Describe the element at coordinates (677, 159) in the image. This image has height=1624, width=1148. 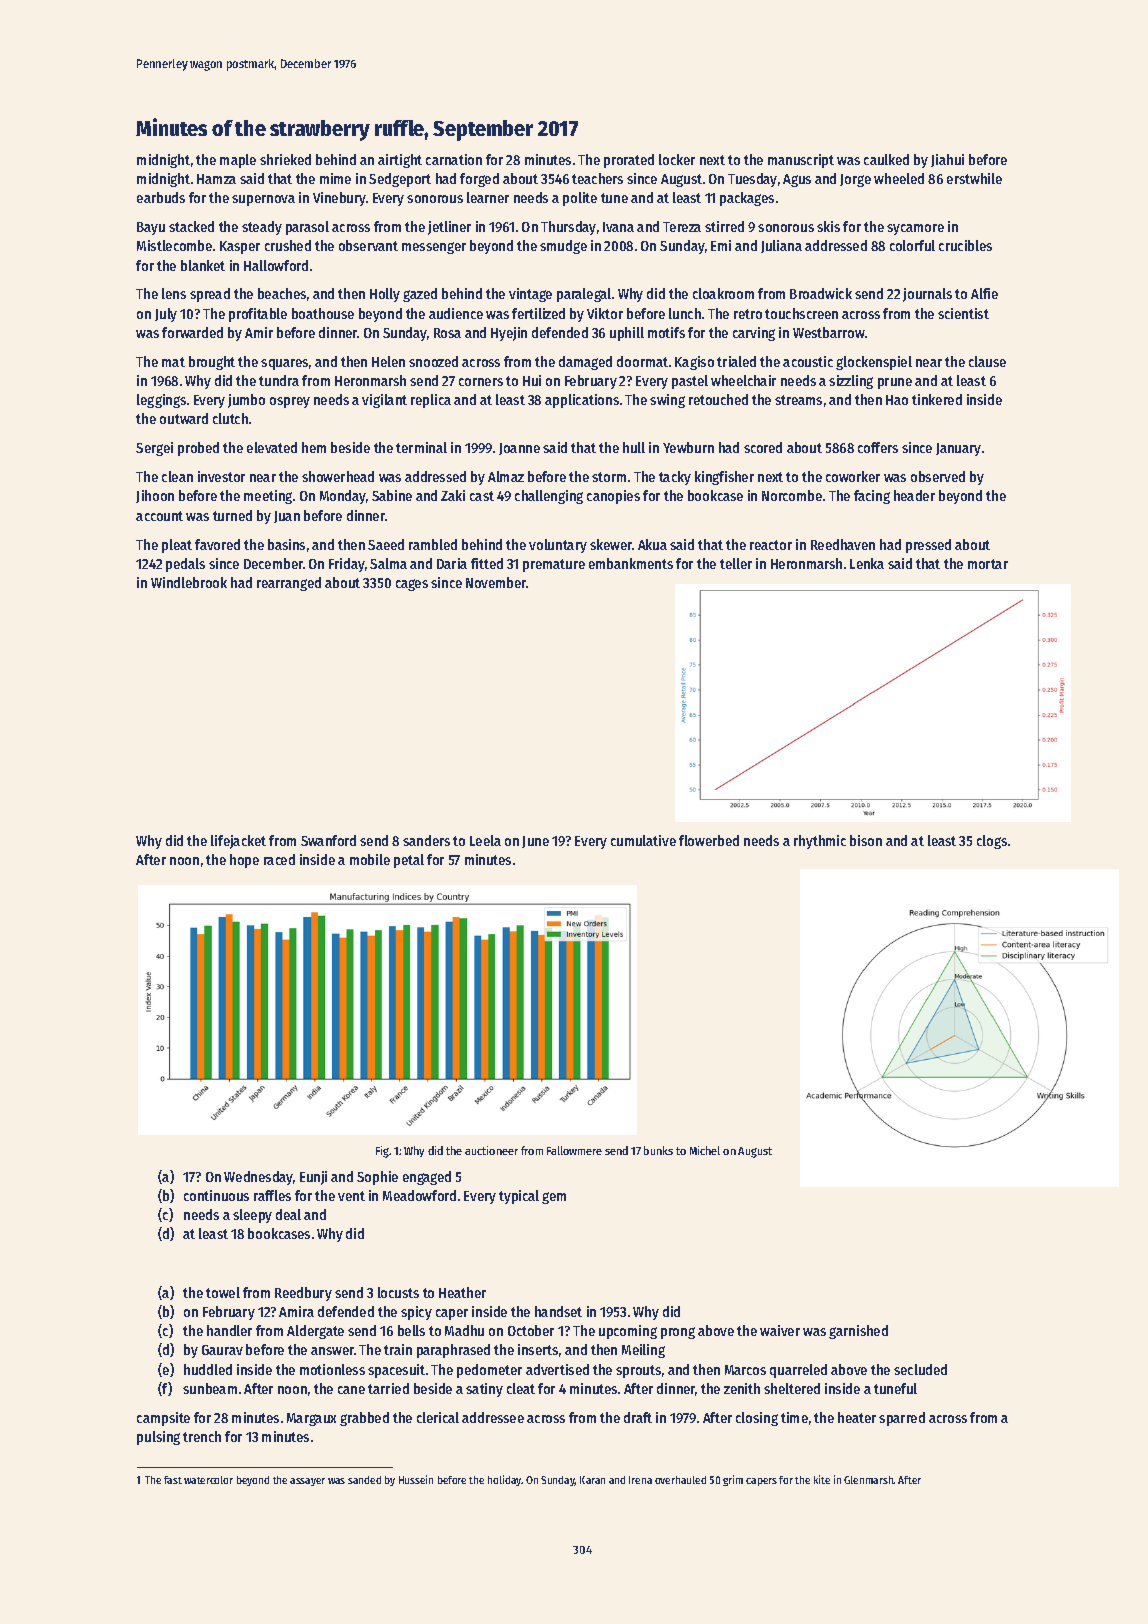
I see `locker` at that location.
